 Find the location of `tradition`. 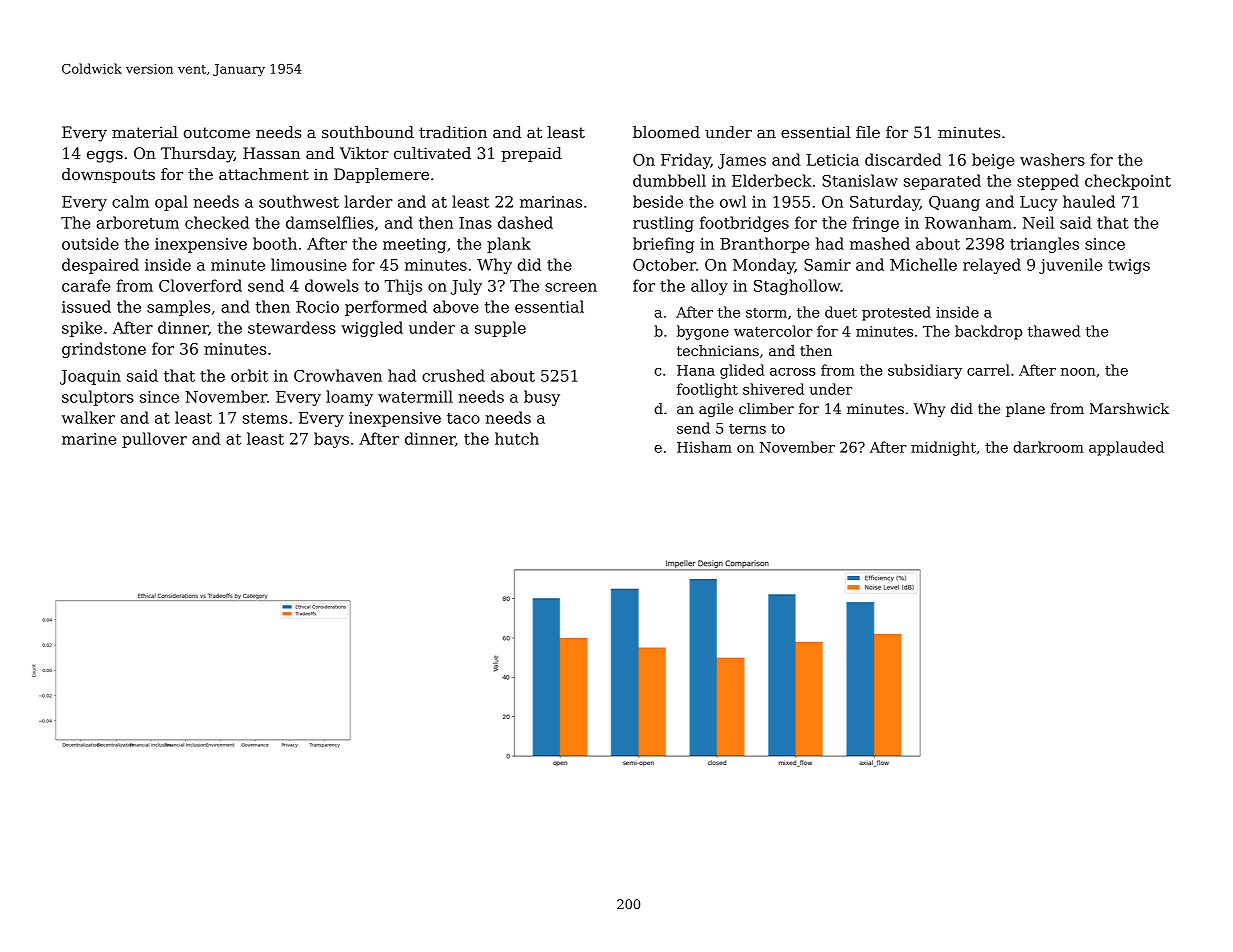

tradition is located at coordinates (453, 132).
